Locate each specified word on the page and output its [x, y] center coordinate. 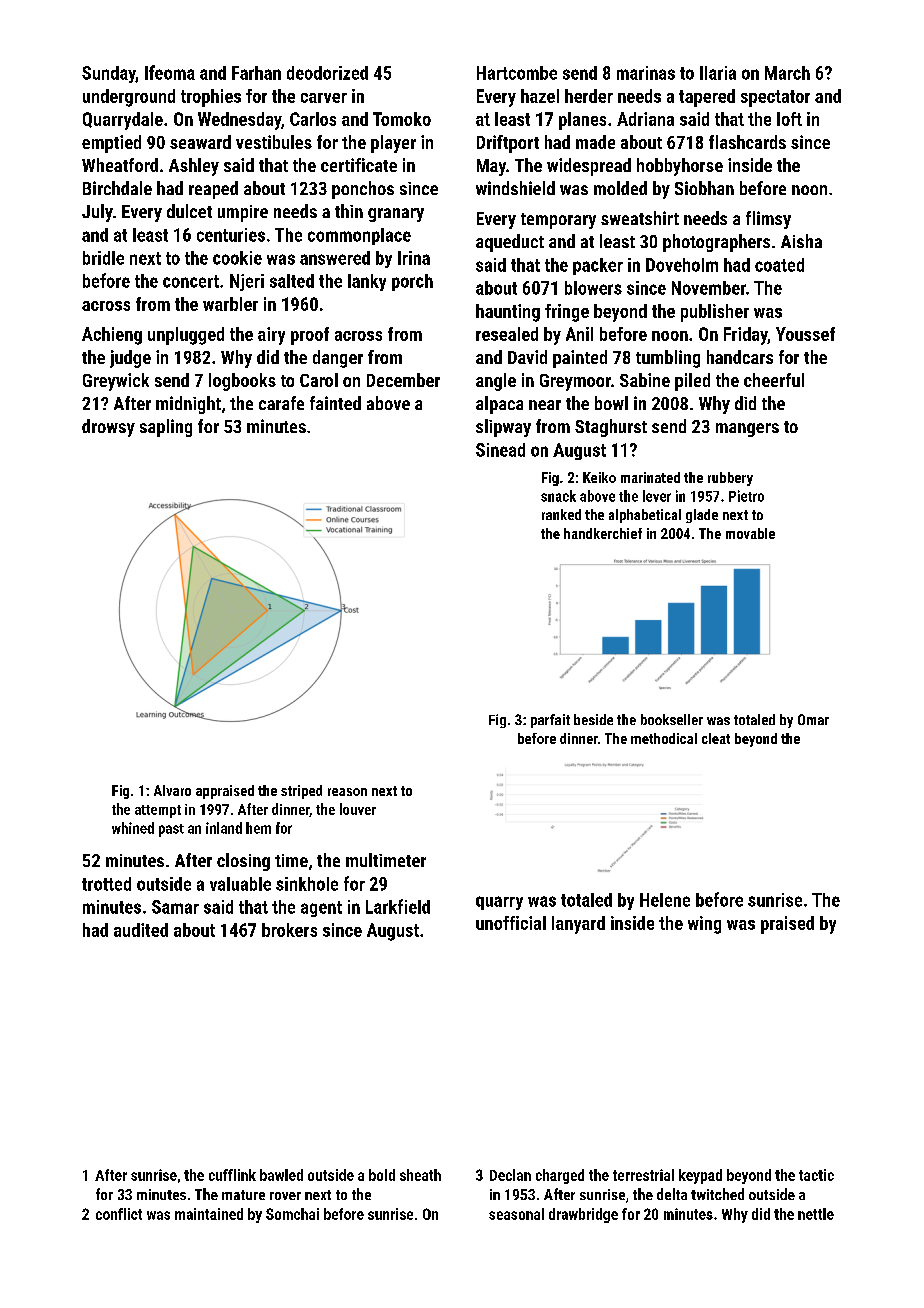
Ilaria [718, 73]
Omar [813, 719]
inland [224, 828]
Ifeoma [170, 72]
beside [593, 719]
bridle [103, 258]
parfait [550, 721]
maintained [209, 1214]
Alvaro [172, 790]
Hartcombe [517, 73]
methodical [664, 738]
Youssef [805, 334]
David [527, 357]
